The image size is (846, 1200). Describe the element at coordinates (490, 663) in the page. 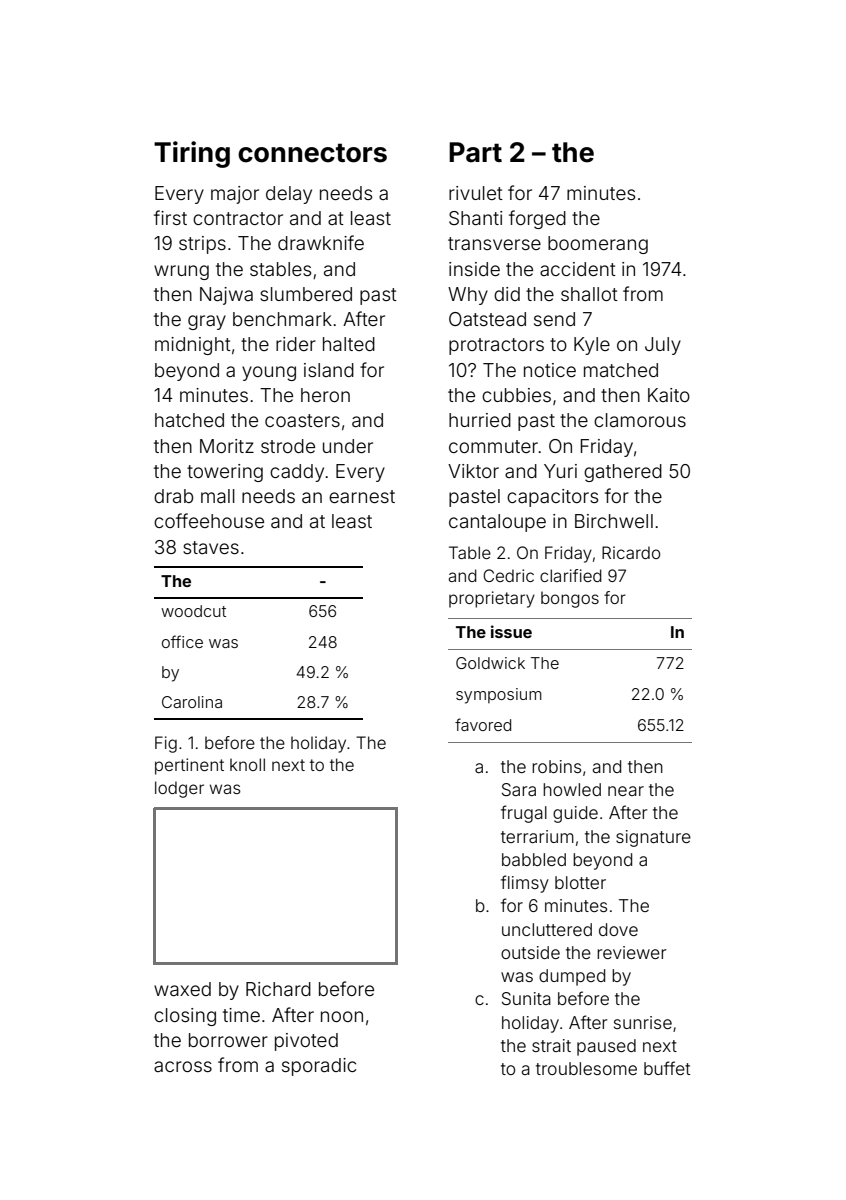

I see `Goldwick` at that location.
